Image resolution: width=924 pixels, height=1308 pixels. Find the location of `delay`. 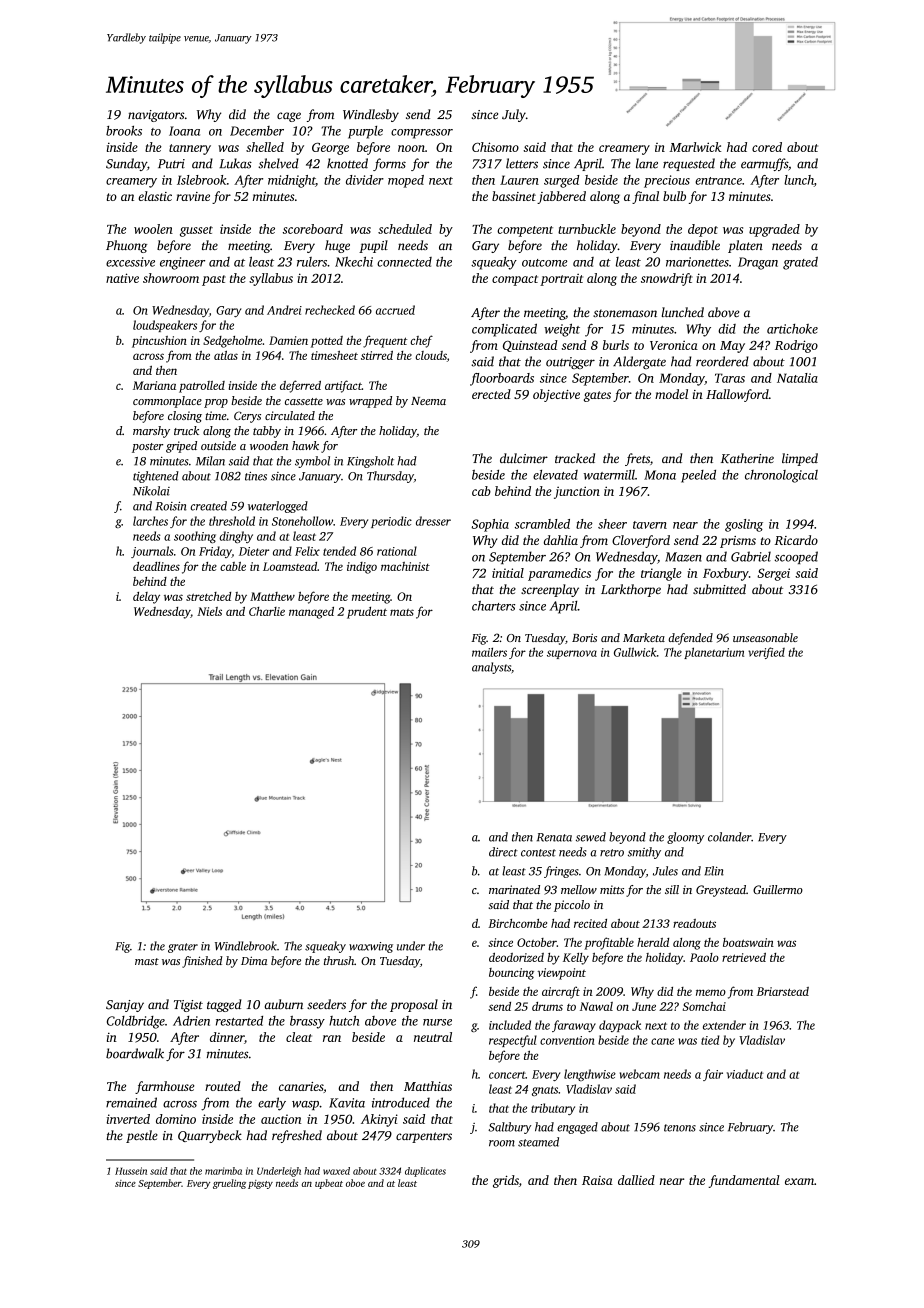

delay is located at coordinates (146, 598).
